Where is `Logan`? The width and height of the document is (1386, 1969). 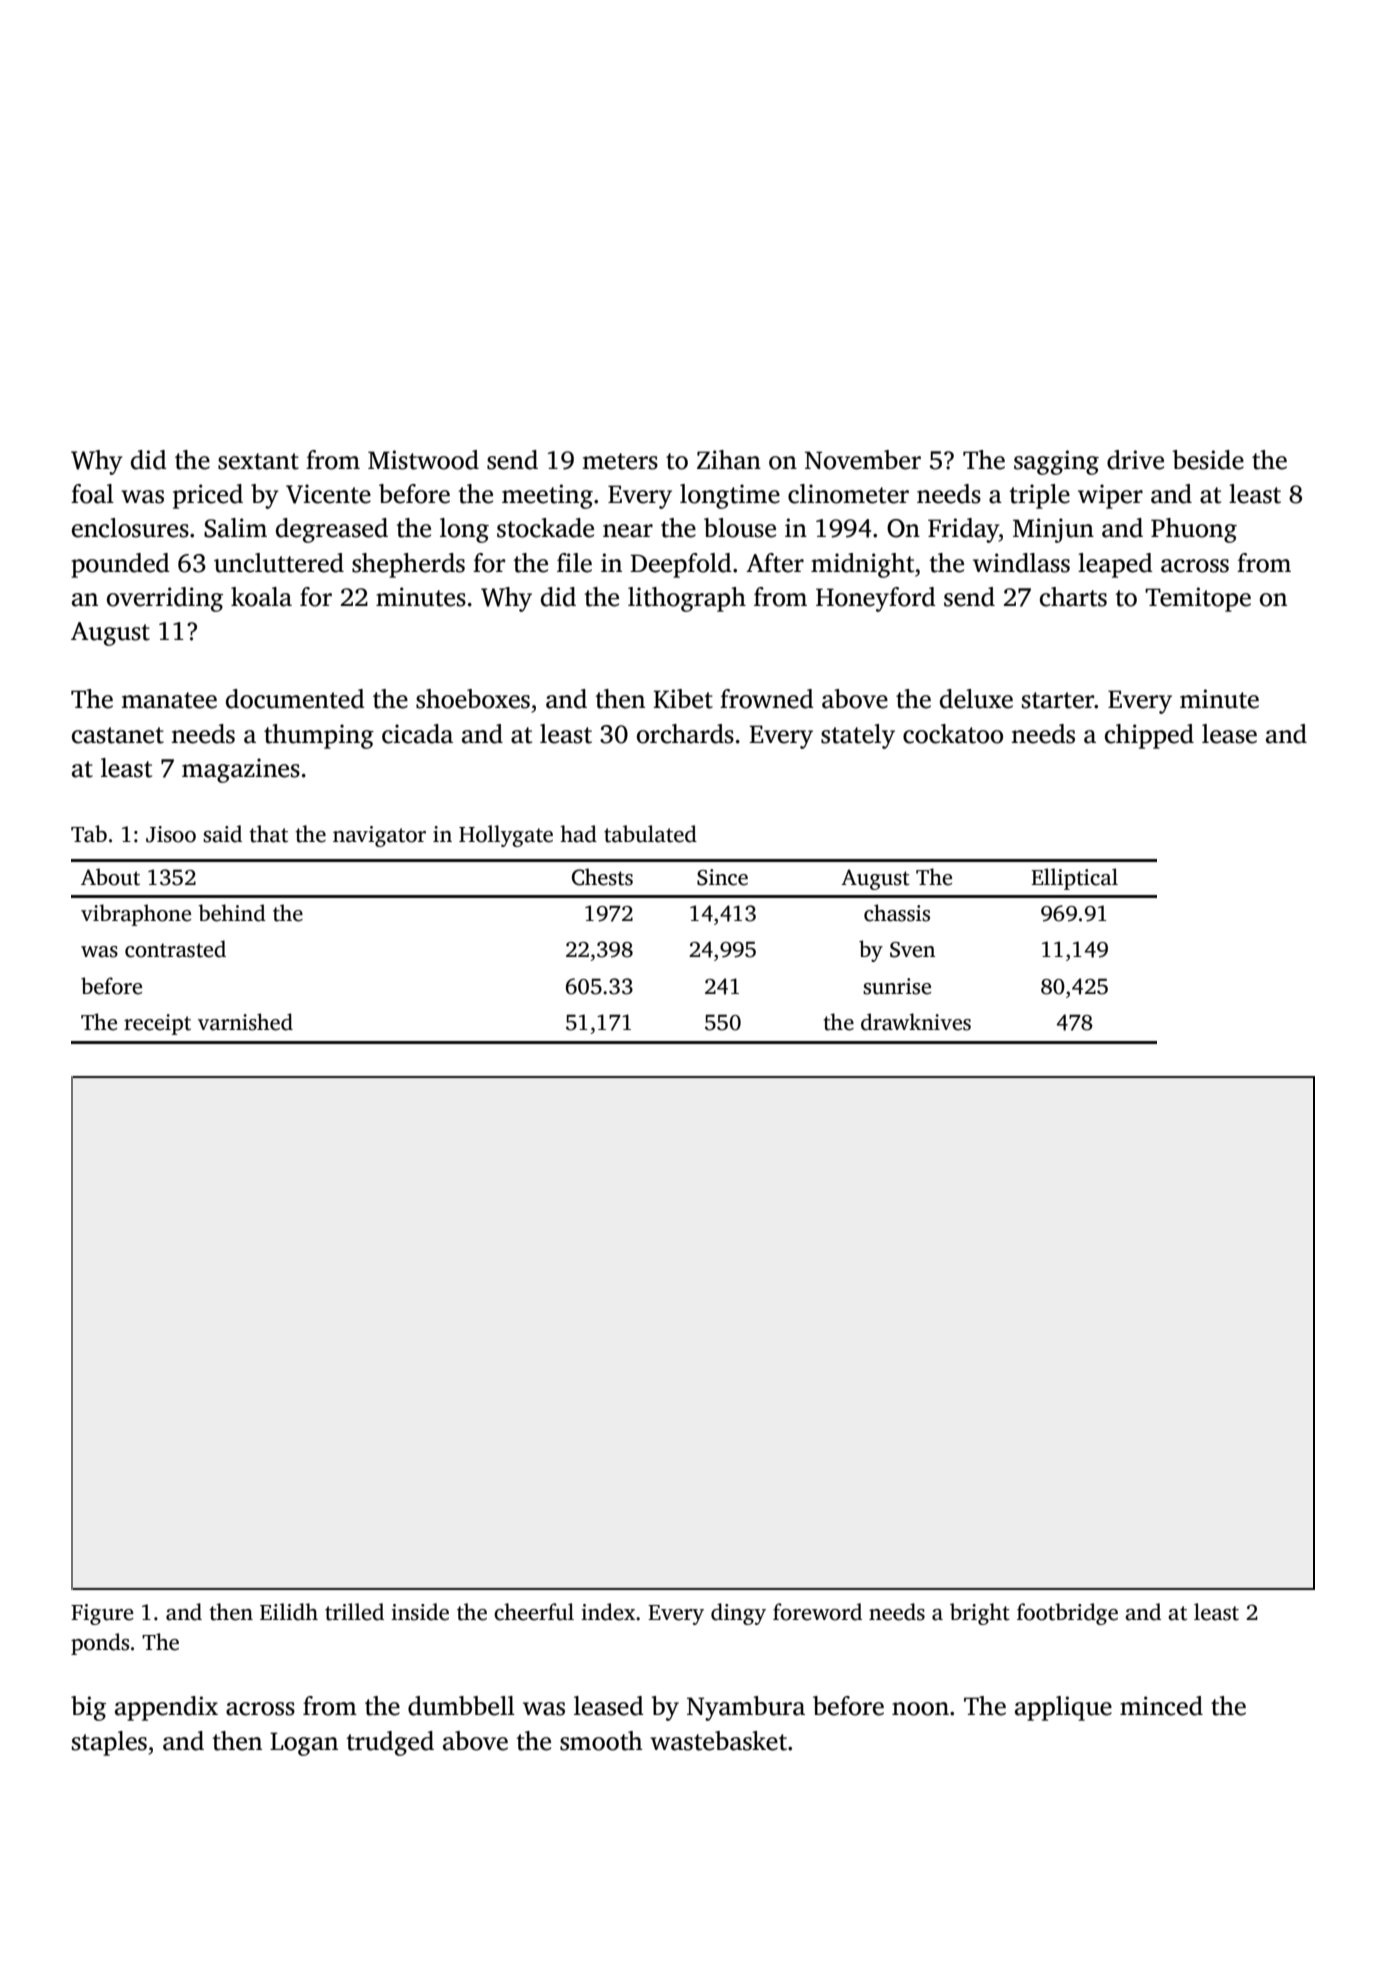 Logan is located at coordinates (304, 1744).
